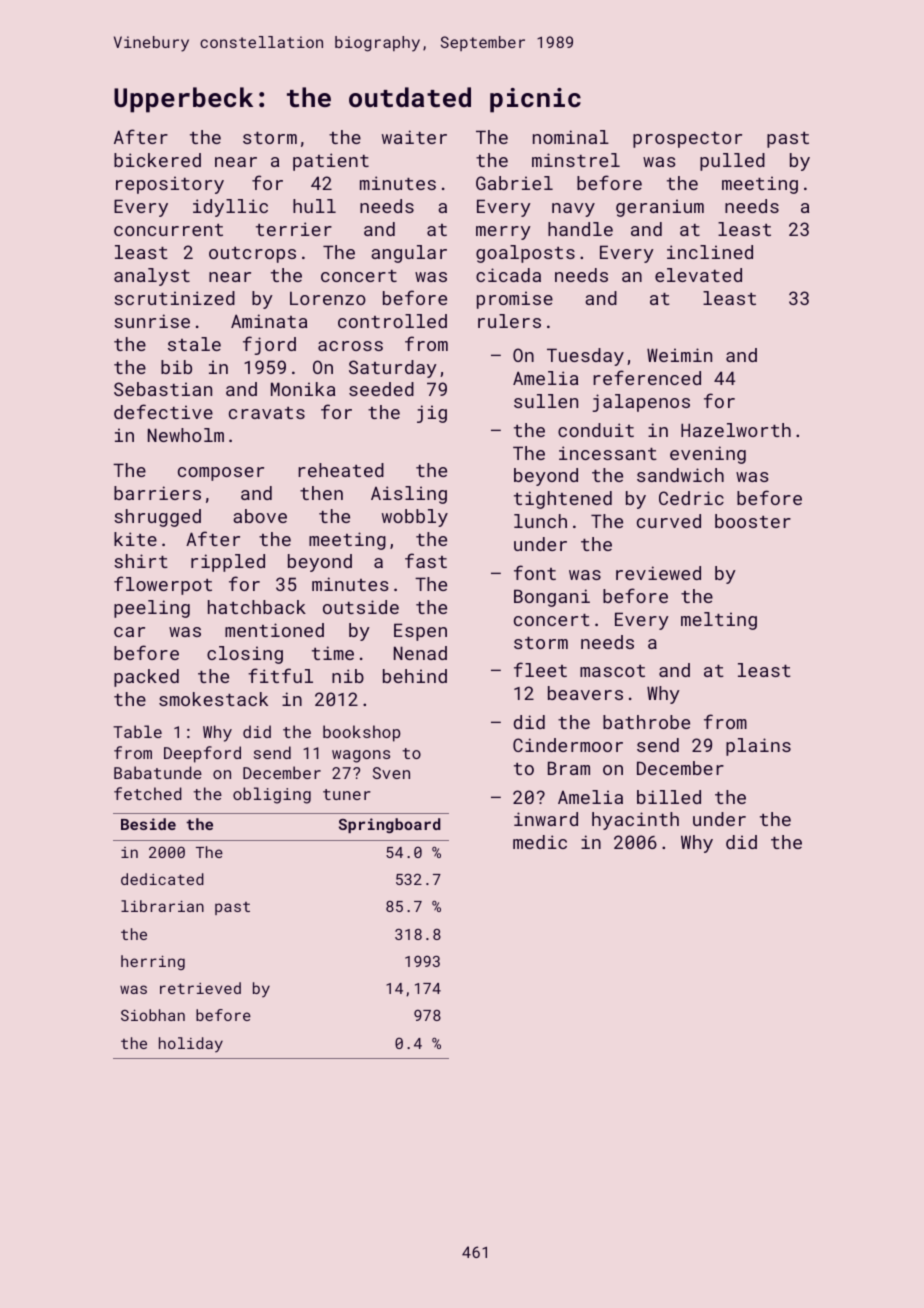  What do you see at coordinates (269, 321) in the page?
I see `Aminata` at bounding box center [269, 321].
